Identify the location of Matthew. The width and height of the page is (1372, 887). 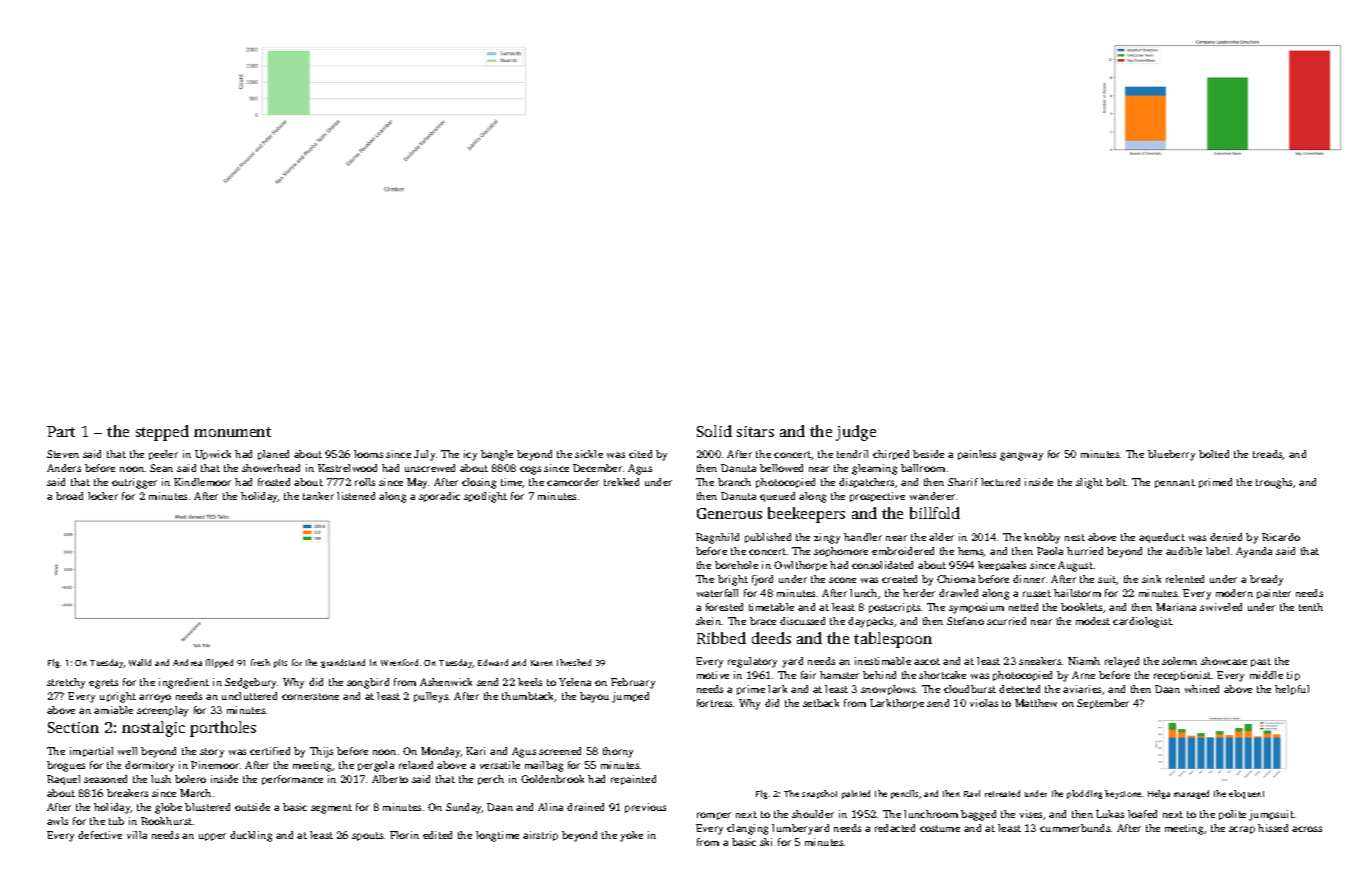
(1036, 703).
